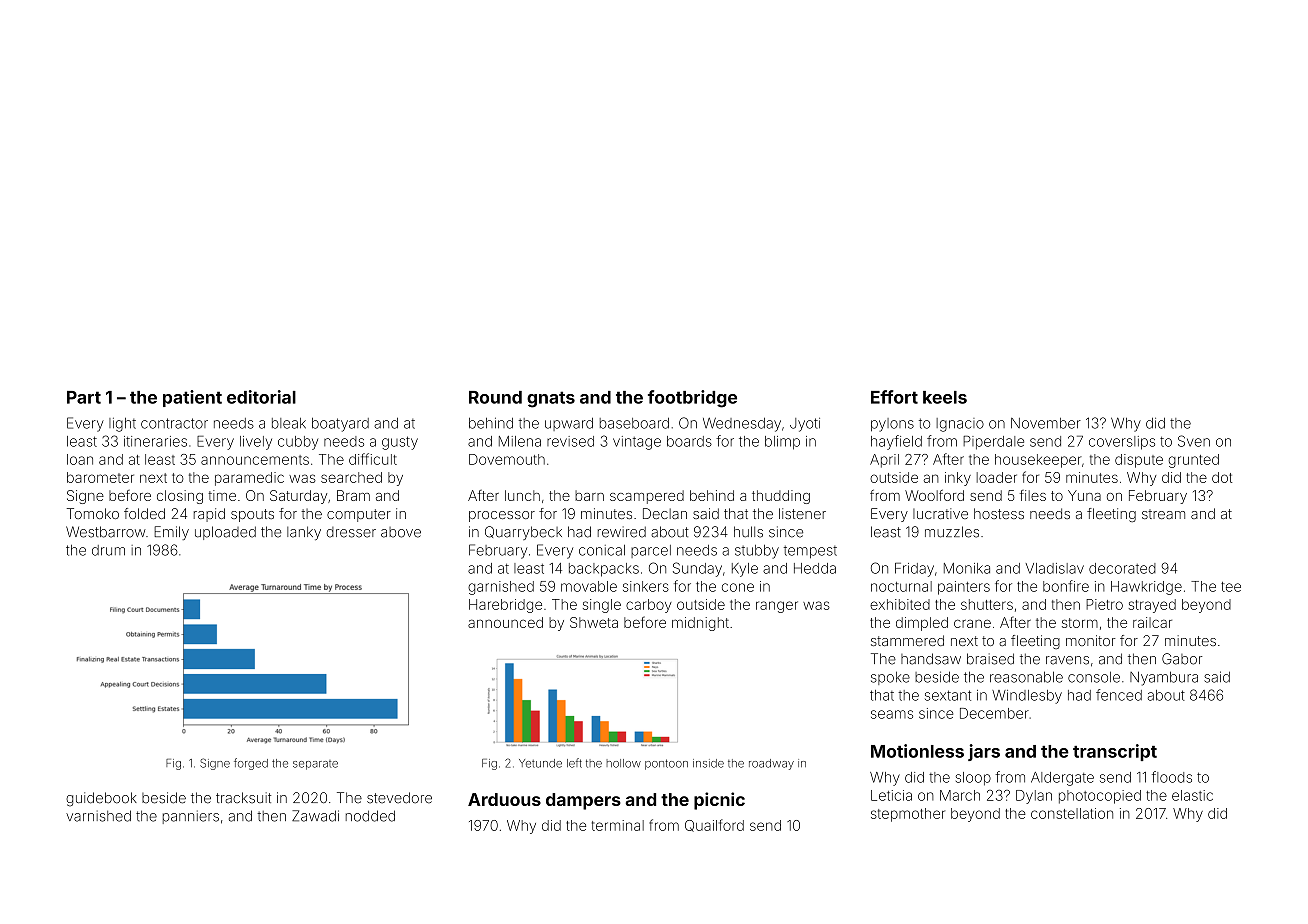 The height and width of the screenshot is (924, 1308). I want to click on drum, so click(108, 550).
